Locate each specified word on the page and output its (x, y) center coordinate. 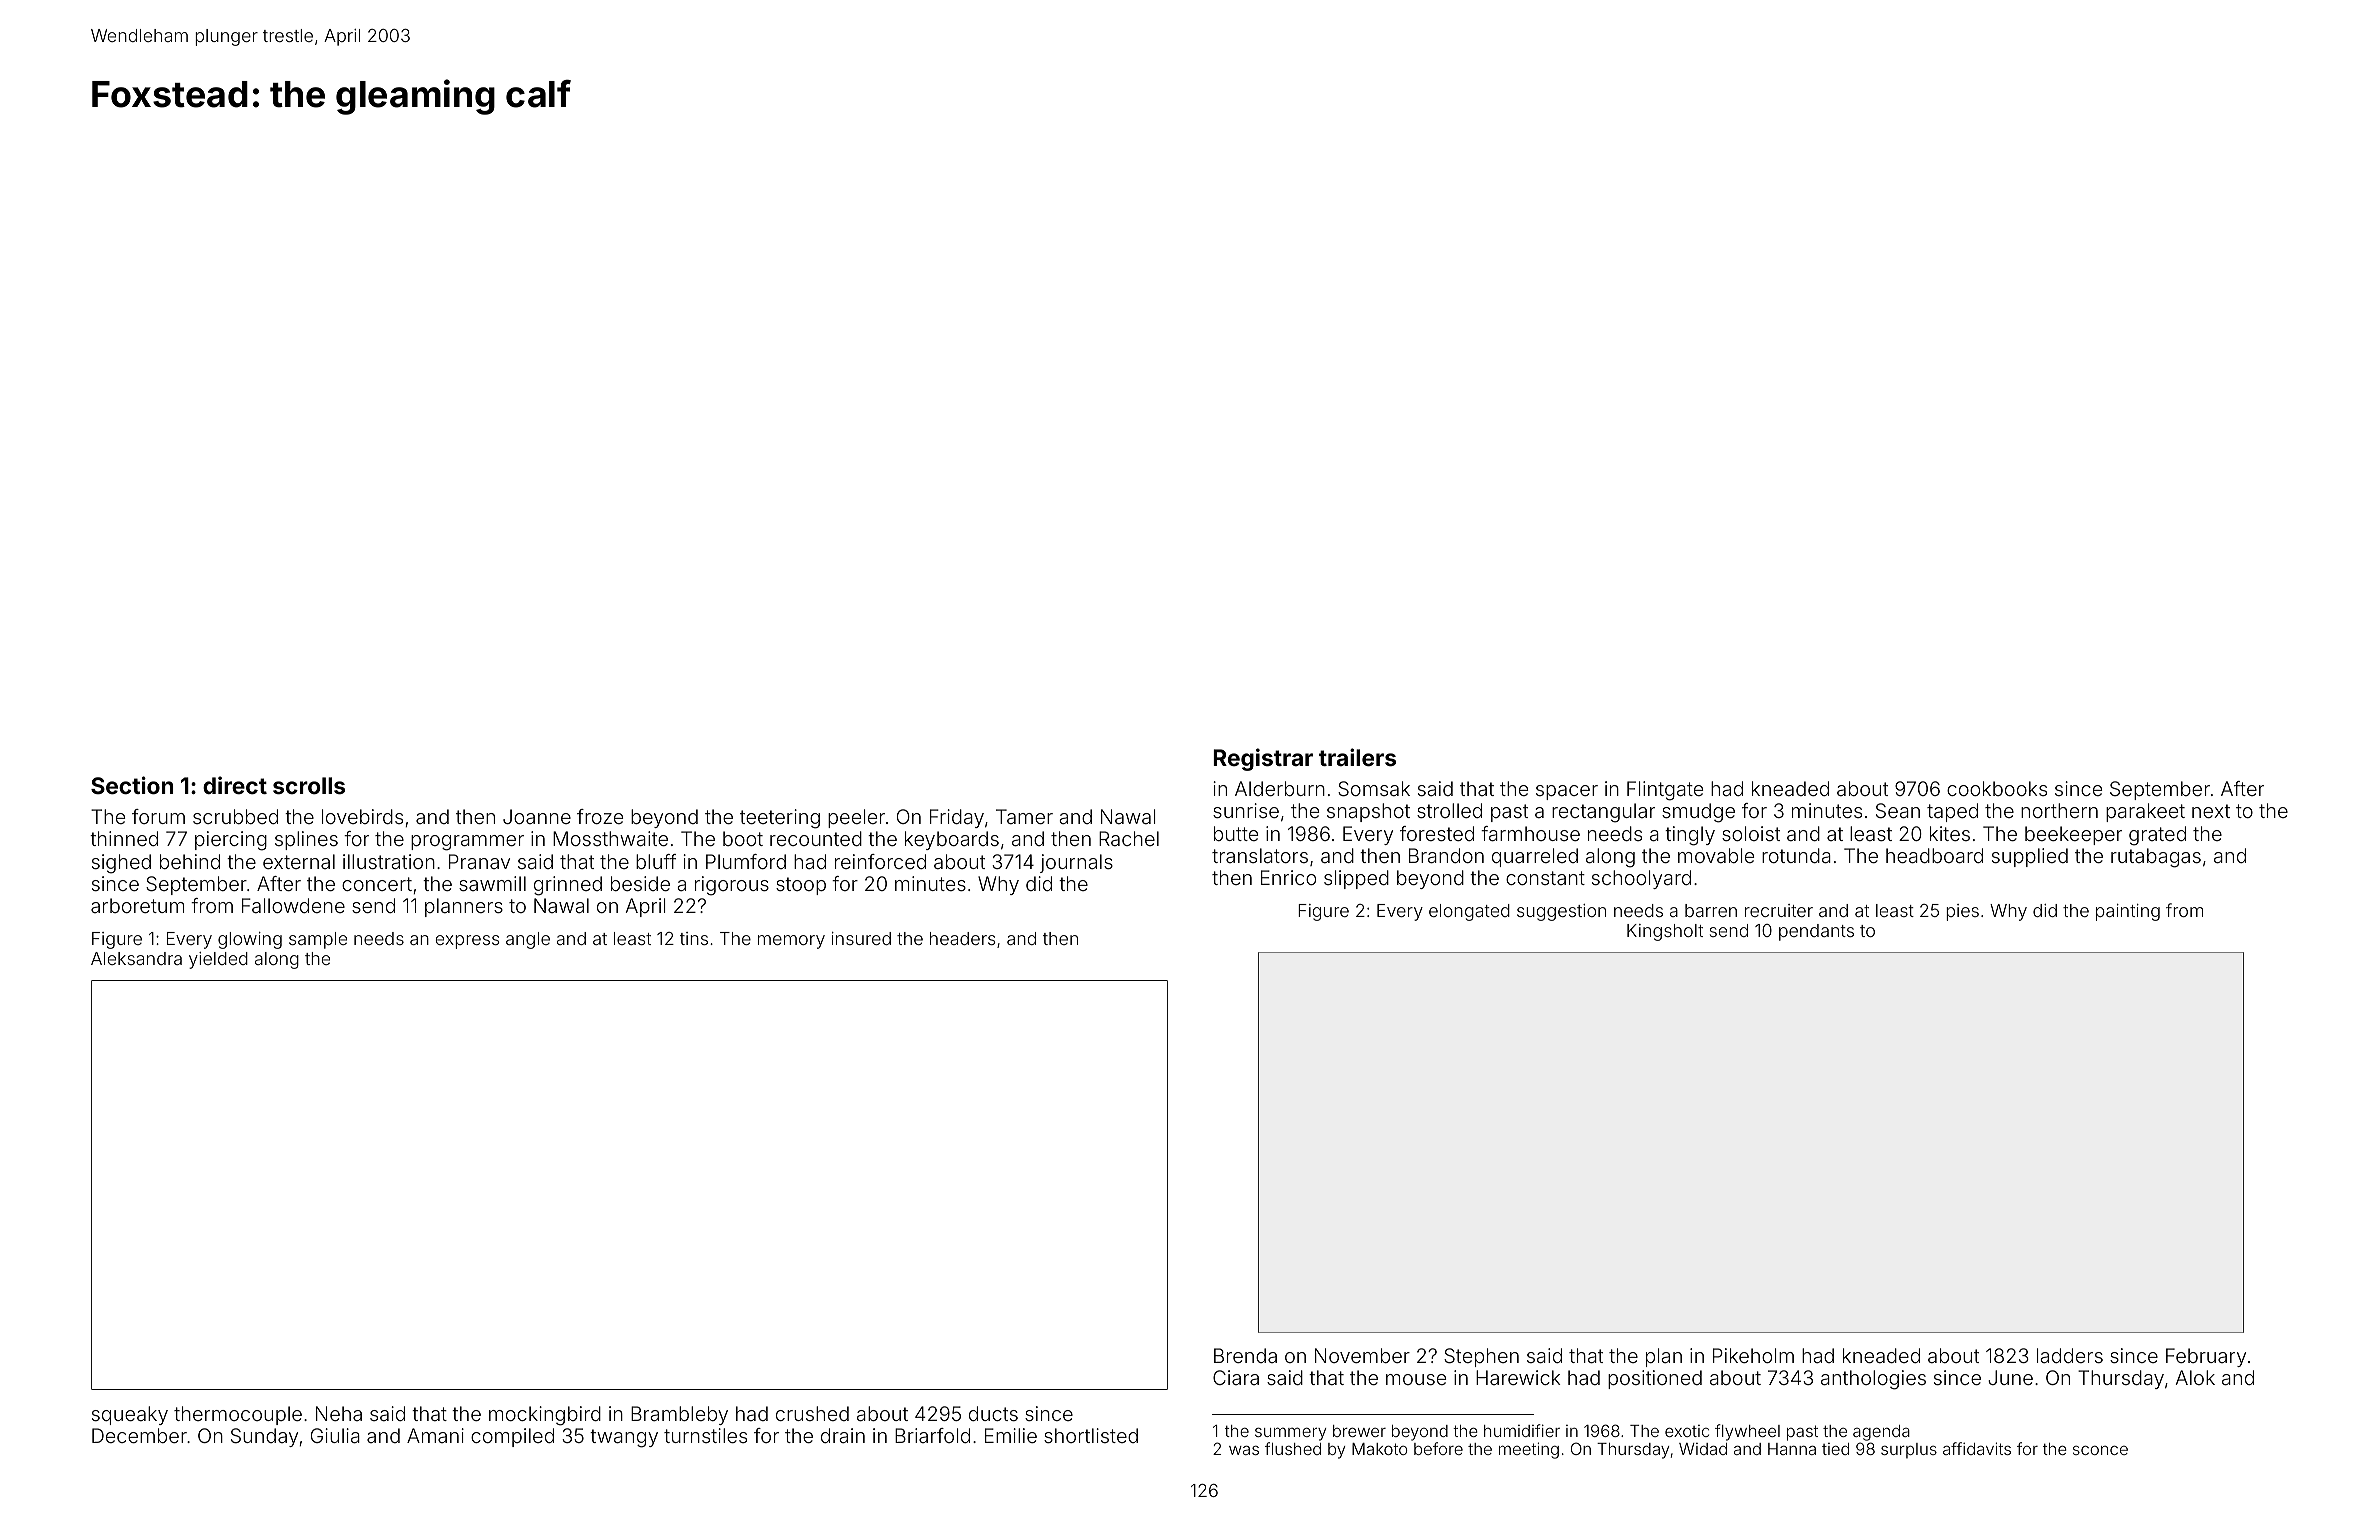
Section (132, 785)
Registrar (1263, 759)
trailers (1357, 757)
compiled (512, 1437)
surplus (1909, 1451)
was (1244, 1450)
